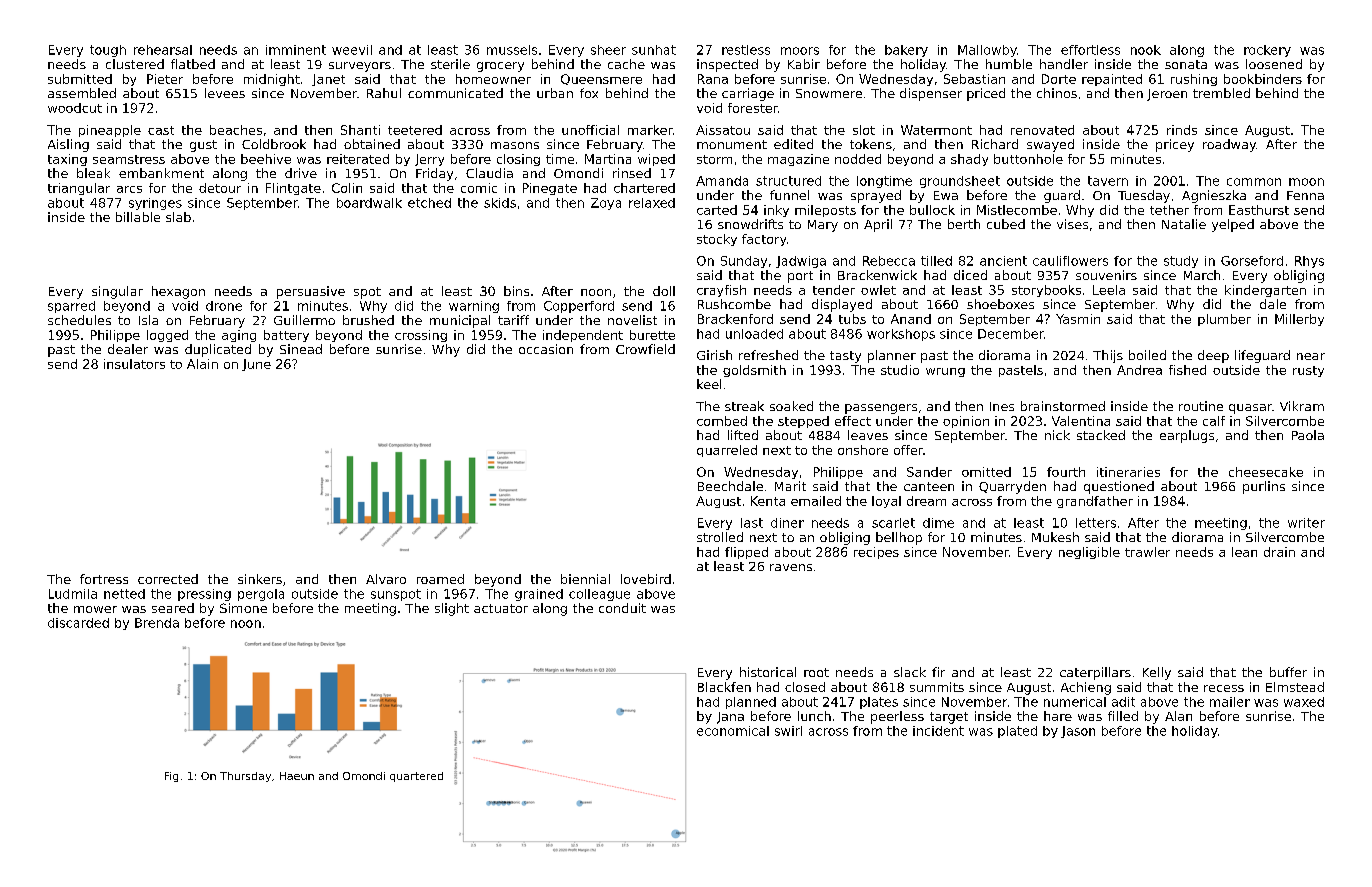 The image size is (1372, 887). Describe the element at coordinates (1146, 50) in the page. I see `nook` at that location.
